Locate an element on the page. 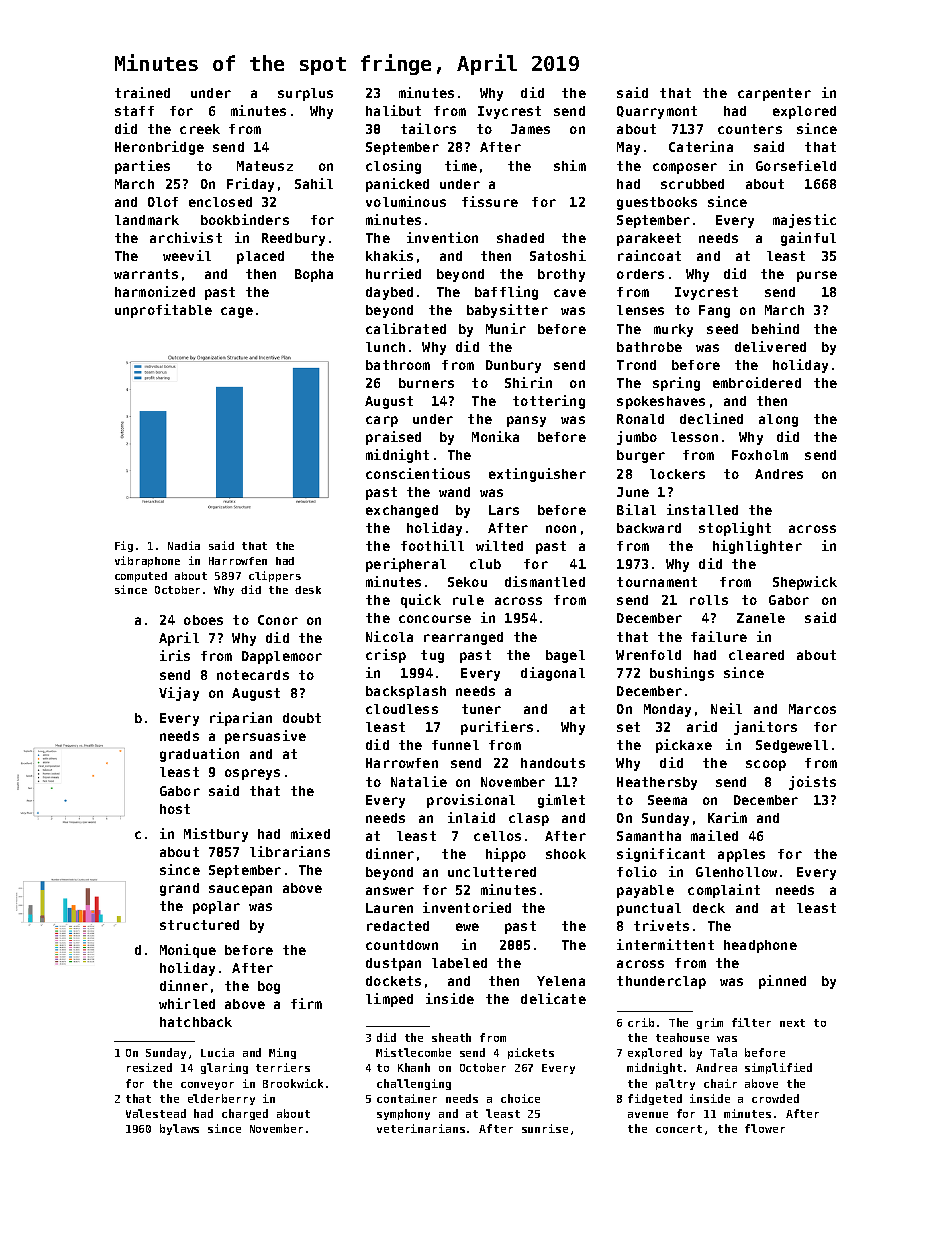  whirled is located at coordinates (187, 1003).
